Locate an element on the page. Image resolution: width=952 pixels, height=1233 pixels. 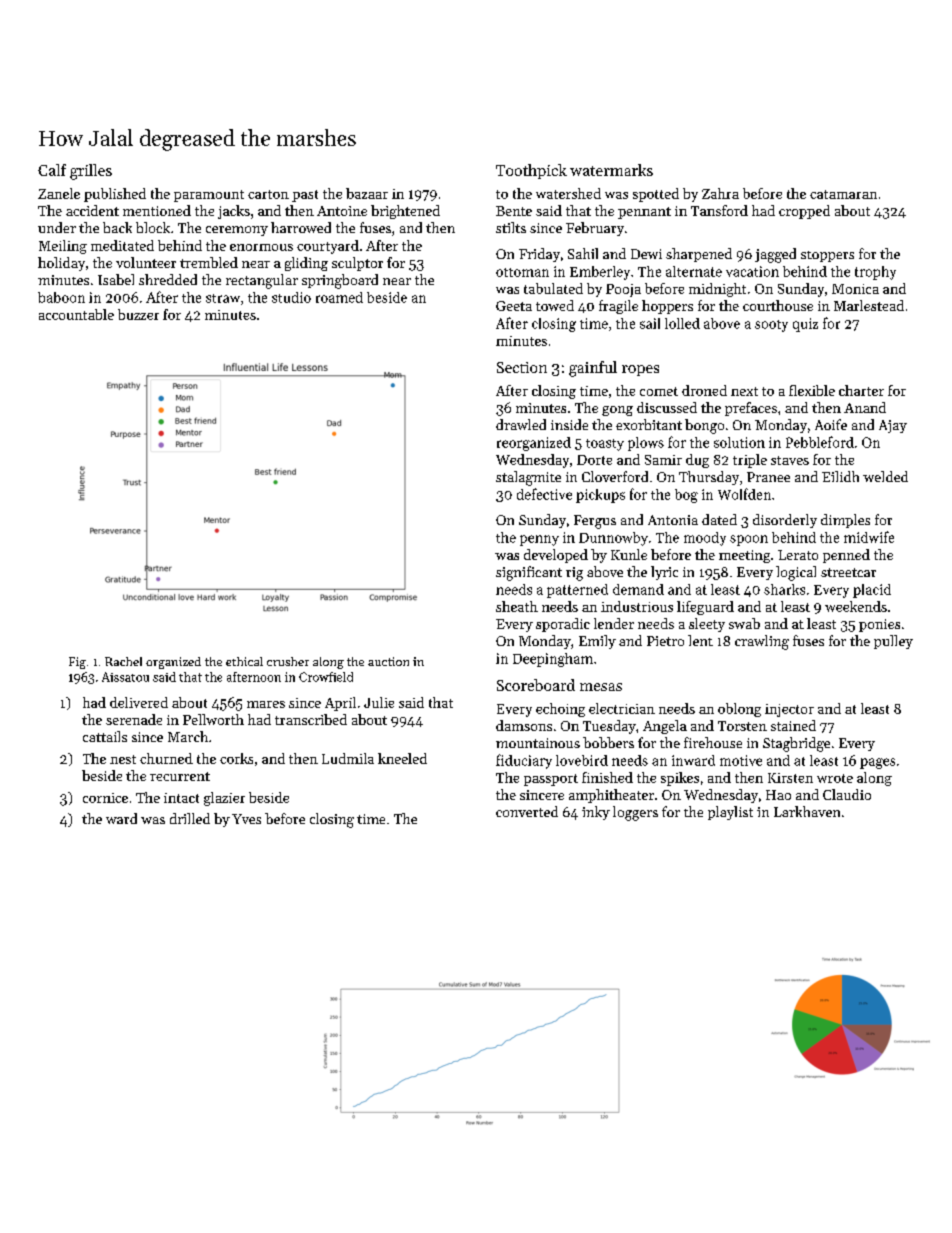
Tansford is located at coordinates (719, 210).
